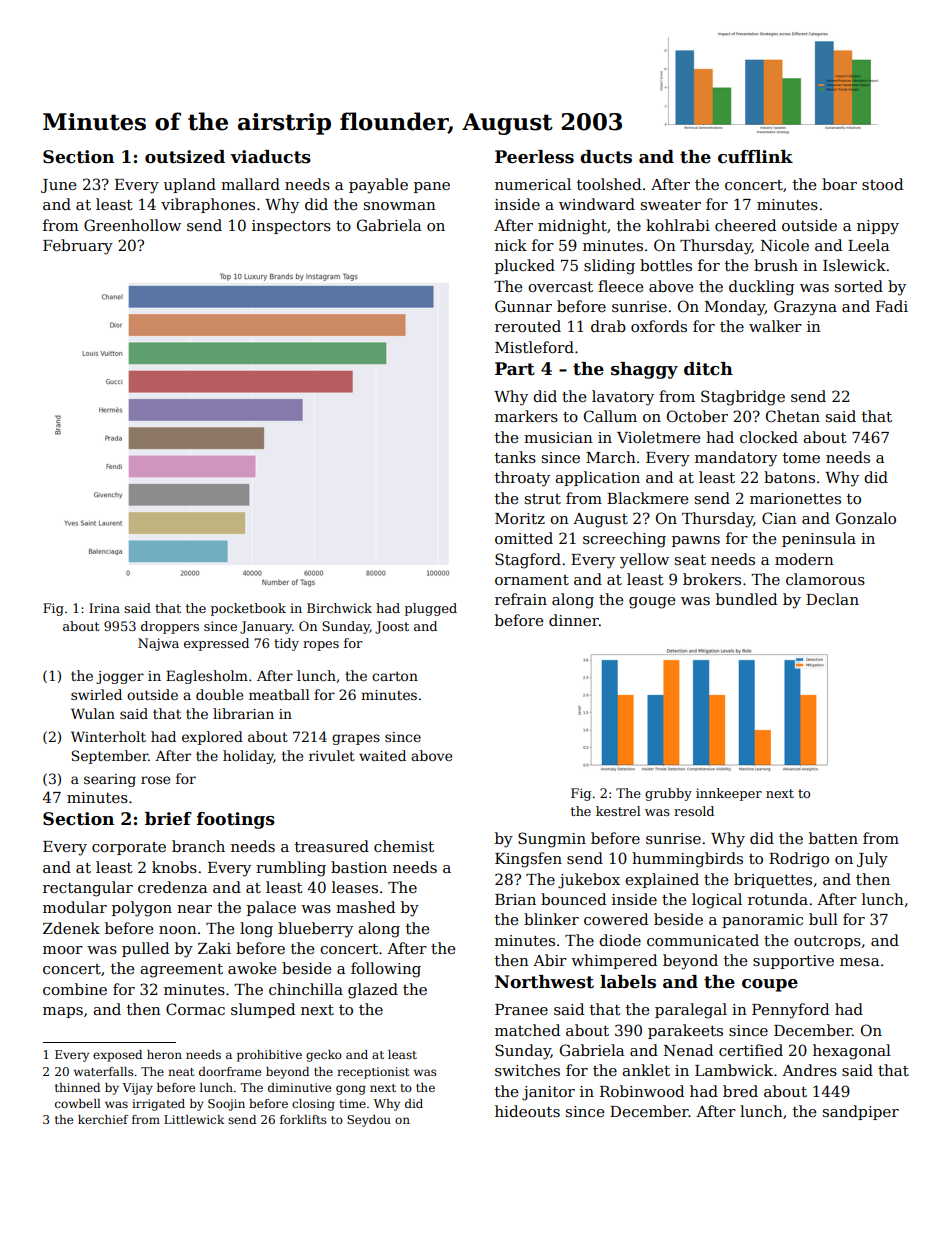 The image size is (952, 1233). What do you see at coordinates (77, 1087) in the document?
I see `thinned` at bounding box center [77, 1087].
